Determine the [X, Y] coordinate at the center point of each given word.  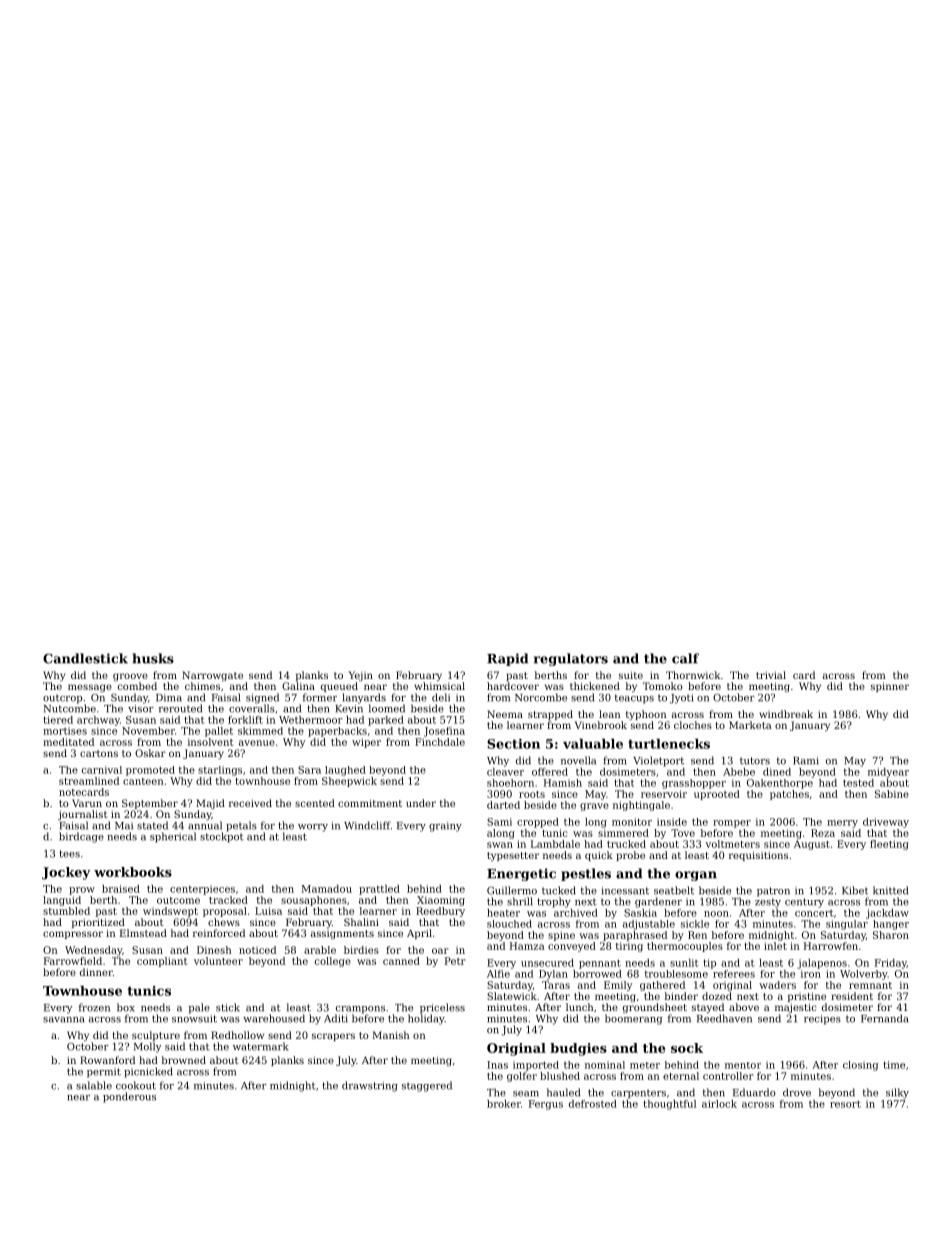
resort [845, 1104]
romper [732, 824]
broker [504, 1104]
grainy [445, 827]
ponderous [129, 1097]
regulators [571, 659]
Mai [124, 826]
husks [153, 658]
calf [685, 658]
